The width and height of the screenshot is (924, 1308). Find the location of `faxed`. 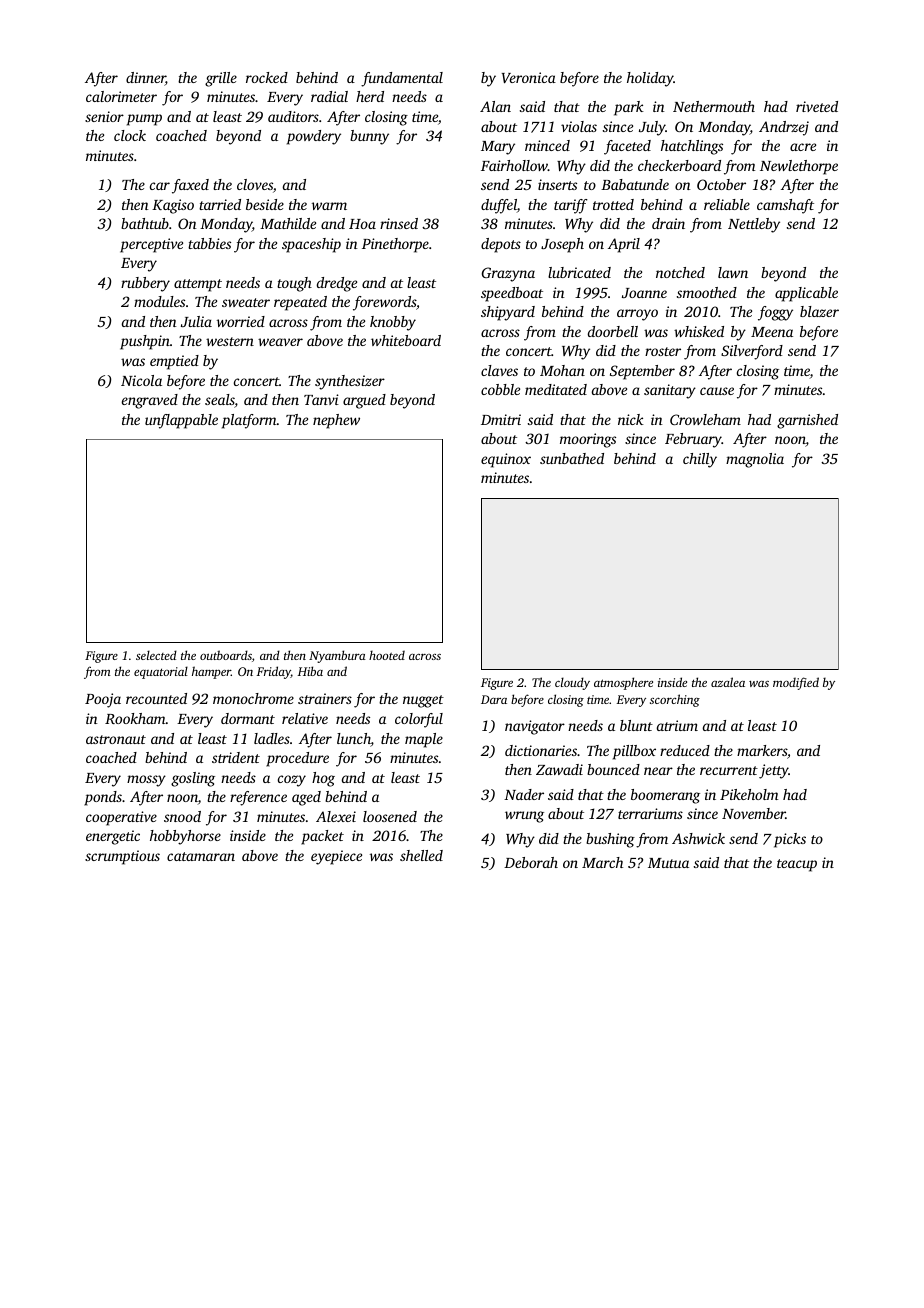

faxed is located at coordinates (190, 186).
